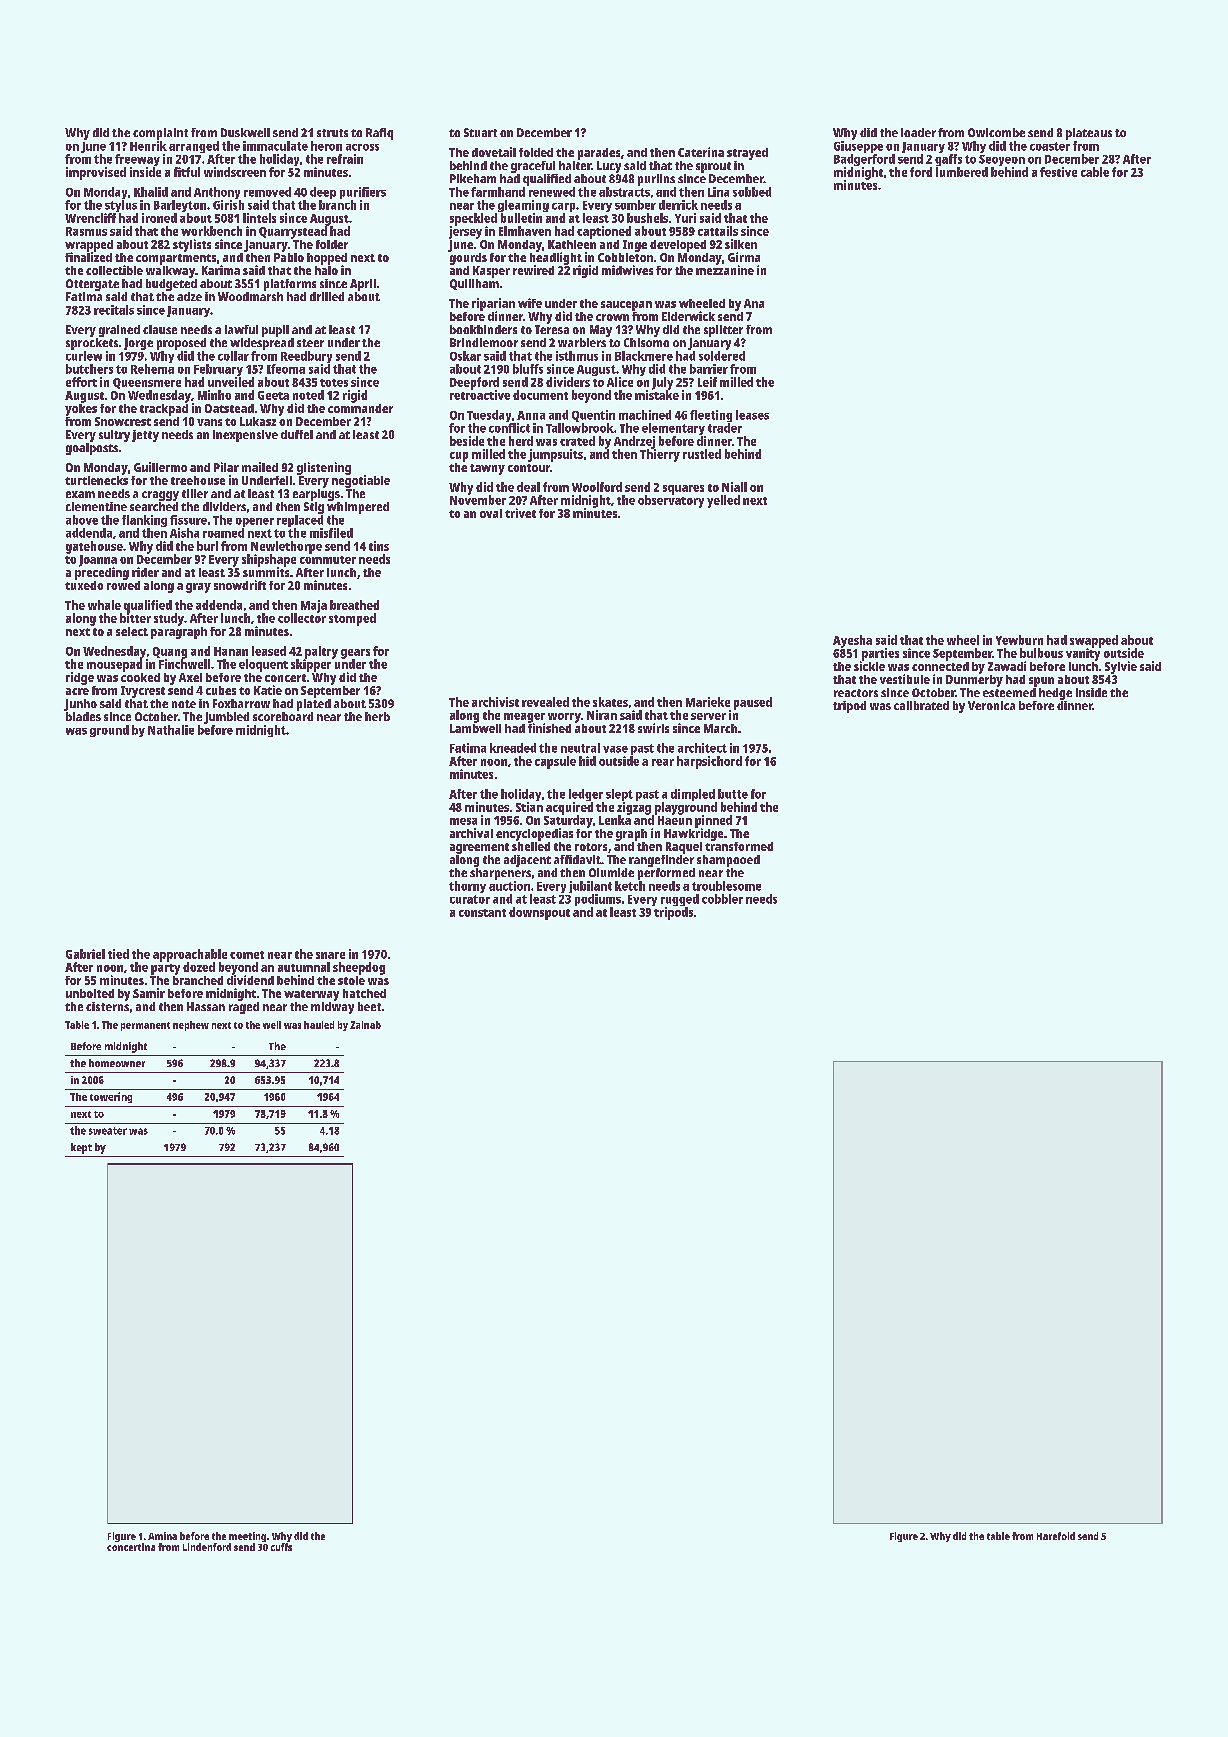  Describe the element at coordinates (478, 500) in the screenshot. I see `November` at that location.
